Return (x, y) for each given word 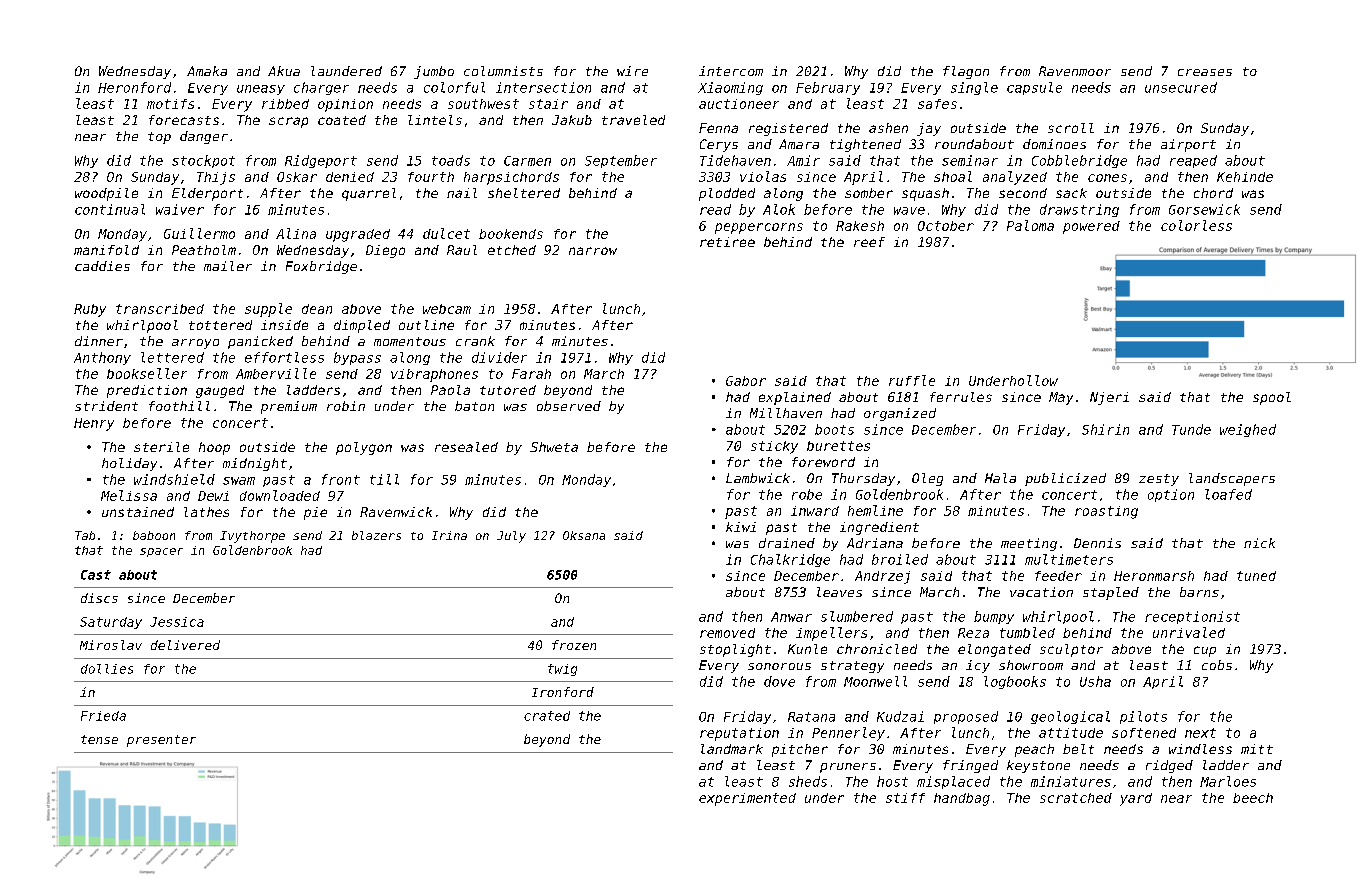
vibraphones (434, 375)
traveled (633, 120)
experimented (747, 799)
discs (99, 598)
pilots (1143, 717)
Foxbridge (321, 267)
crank (475, 341)
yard (1136, 799)
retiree (727, 242)
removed (727, 633)
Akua (284, 71)
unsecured (1181, 87)
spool (1272, 398)
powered (1091, 227)
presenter (161, 741)
